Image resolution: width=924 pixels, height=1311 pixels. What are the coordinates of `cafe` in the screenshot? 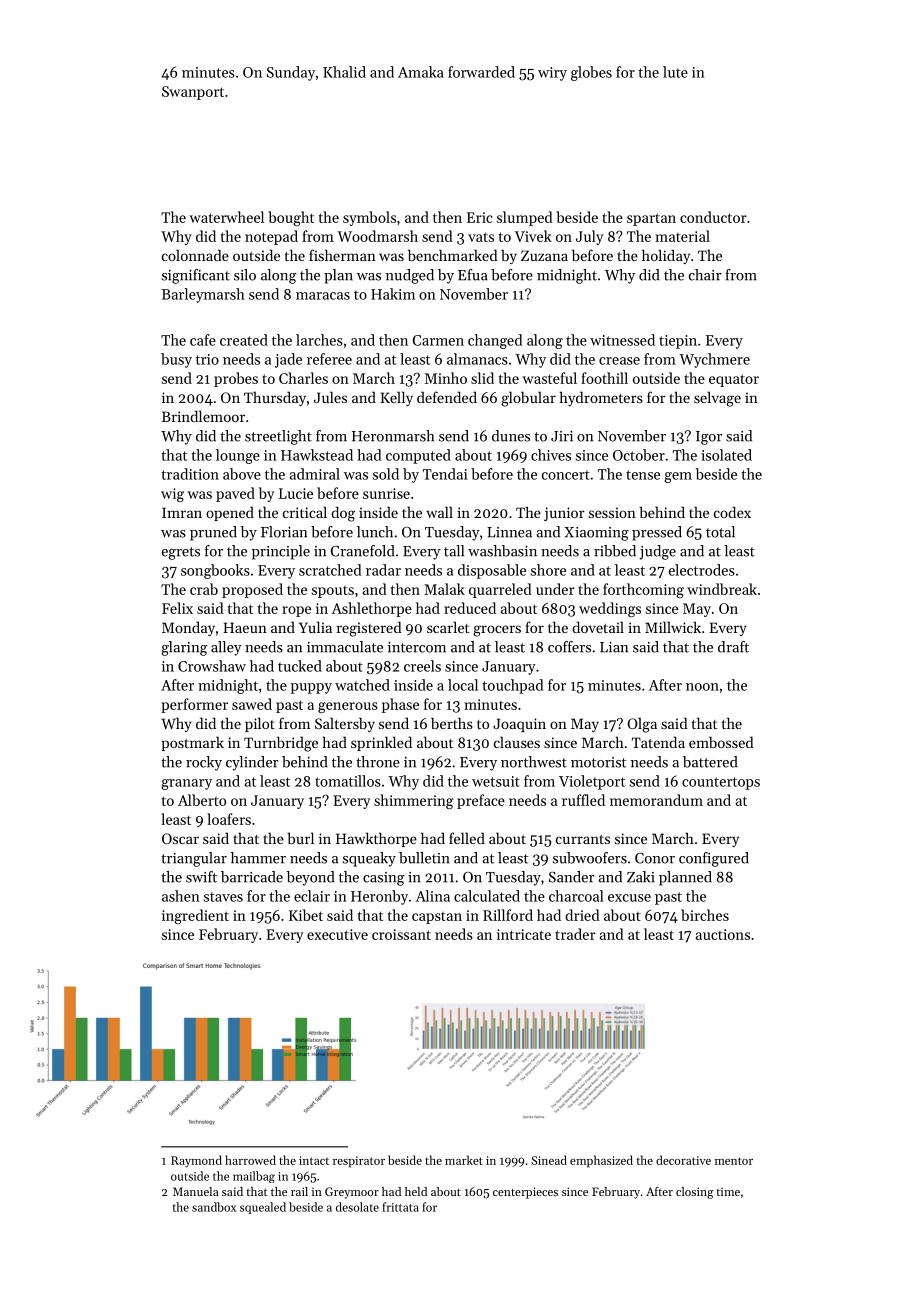 It's located at (203, 340).
